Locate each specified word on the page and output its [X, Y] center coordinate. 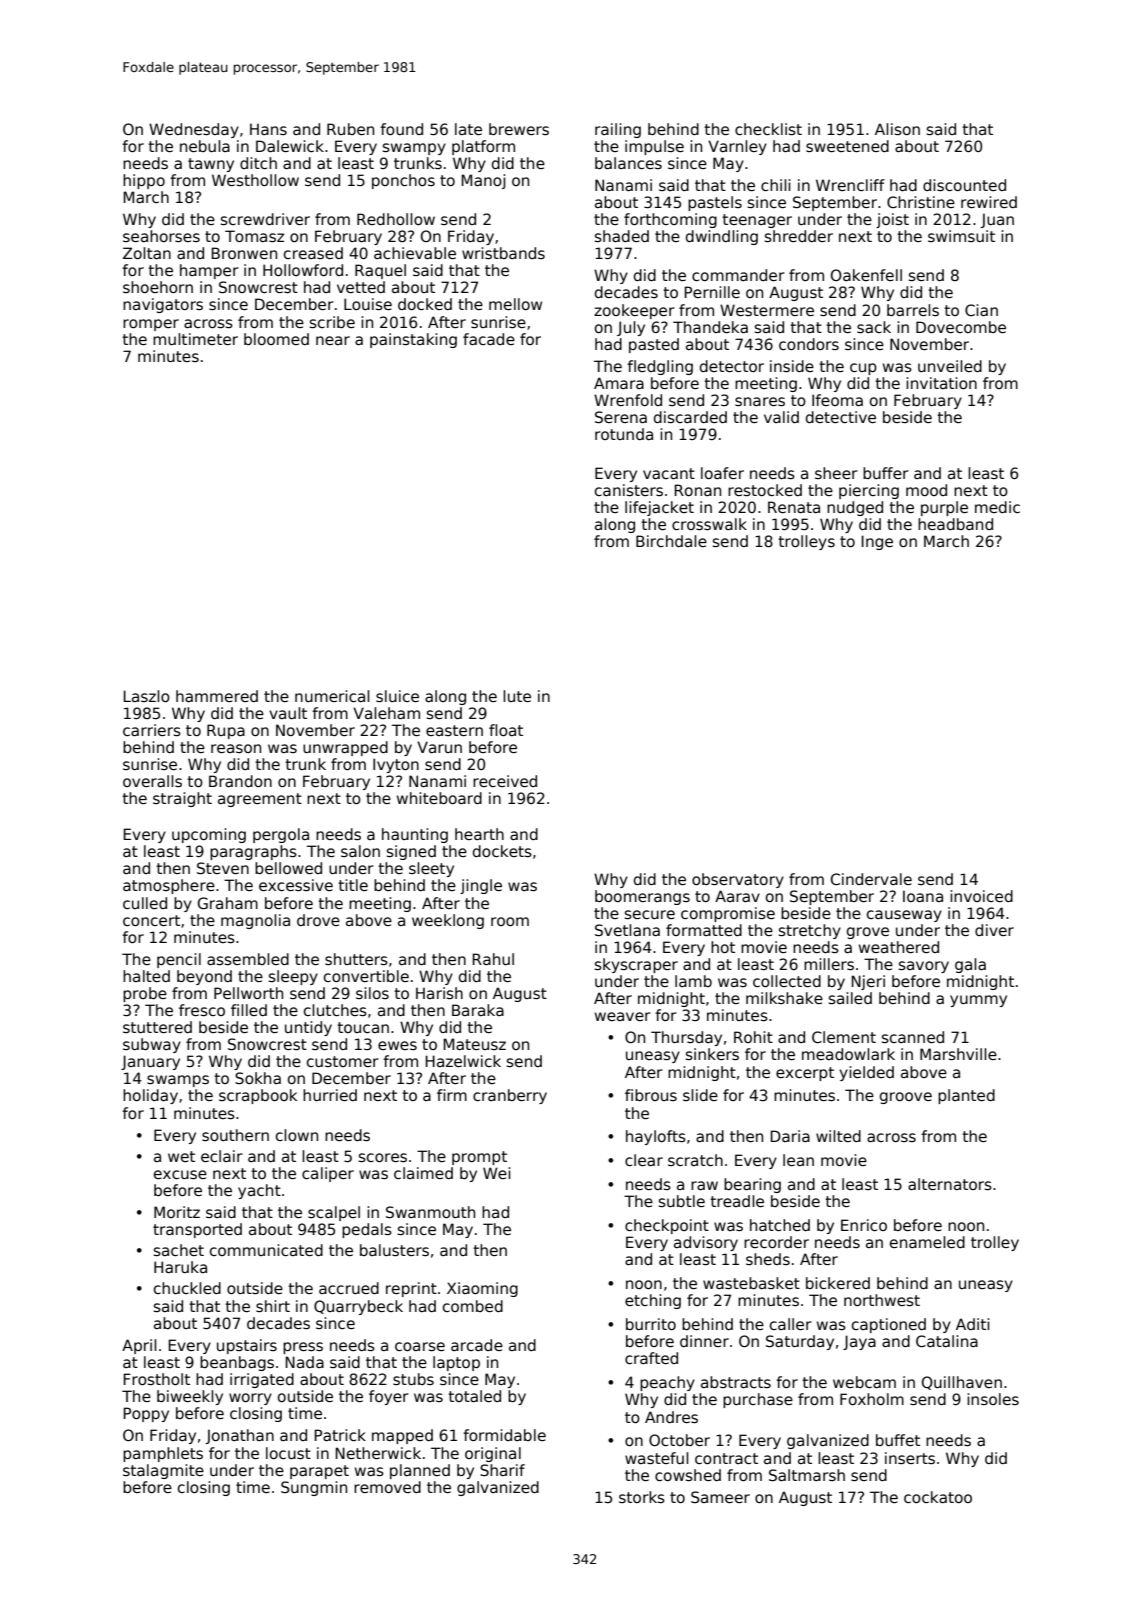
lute [517, 696]
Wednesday [194, 130]
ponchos [403, 181]
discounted [964, 185]
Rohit [753, 1037]
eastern [454, 730]
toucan [363, 1027]
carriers [152, 730]
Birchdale [671, 541]
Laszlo [146, 696]
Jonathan [240, 1436]
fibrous [651, 1095]
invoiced [981, 896]
